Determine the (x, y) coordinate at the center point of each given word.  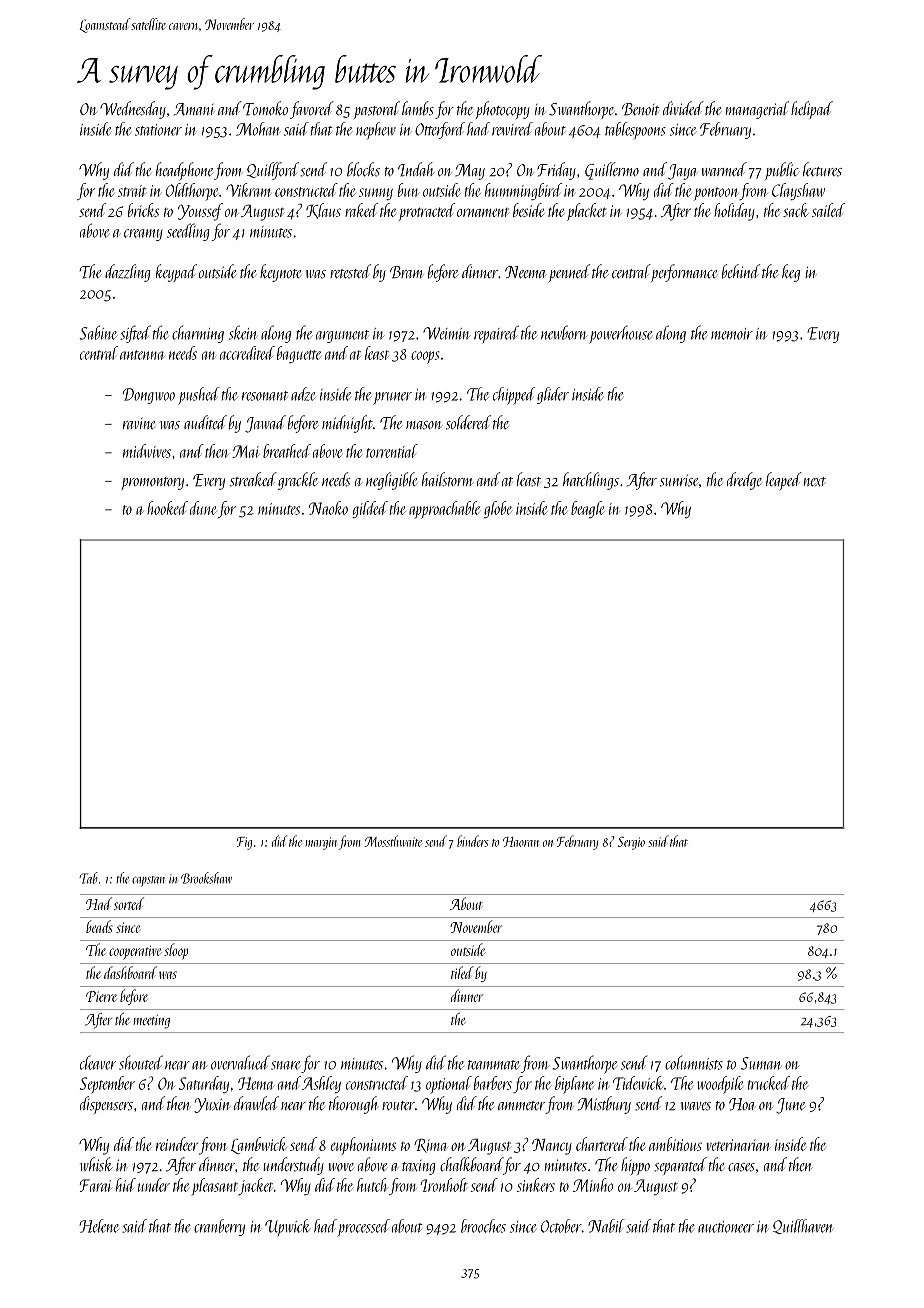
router (398, 1106)
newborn (564, 332)
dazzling (128, 273)
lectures (822, 169)
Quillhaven (803, 1226)
